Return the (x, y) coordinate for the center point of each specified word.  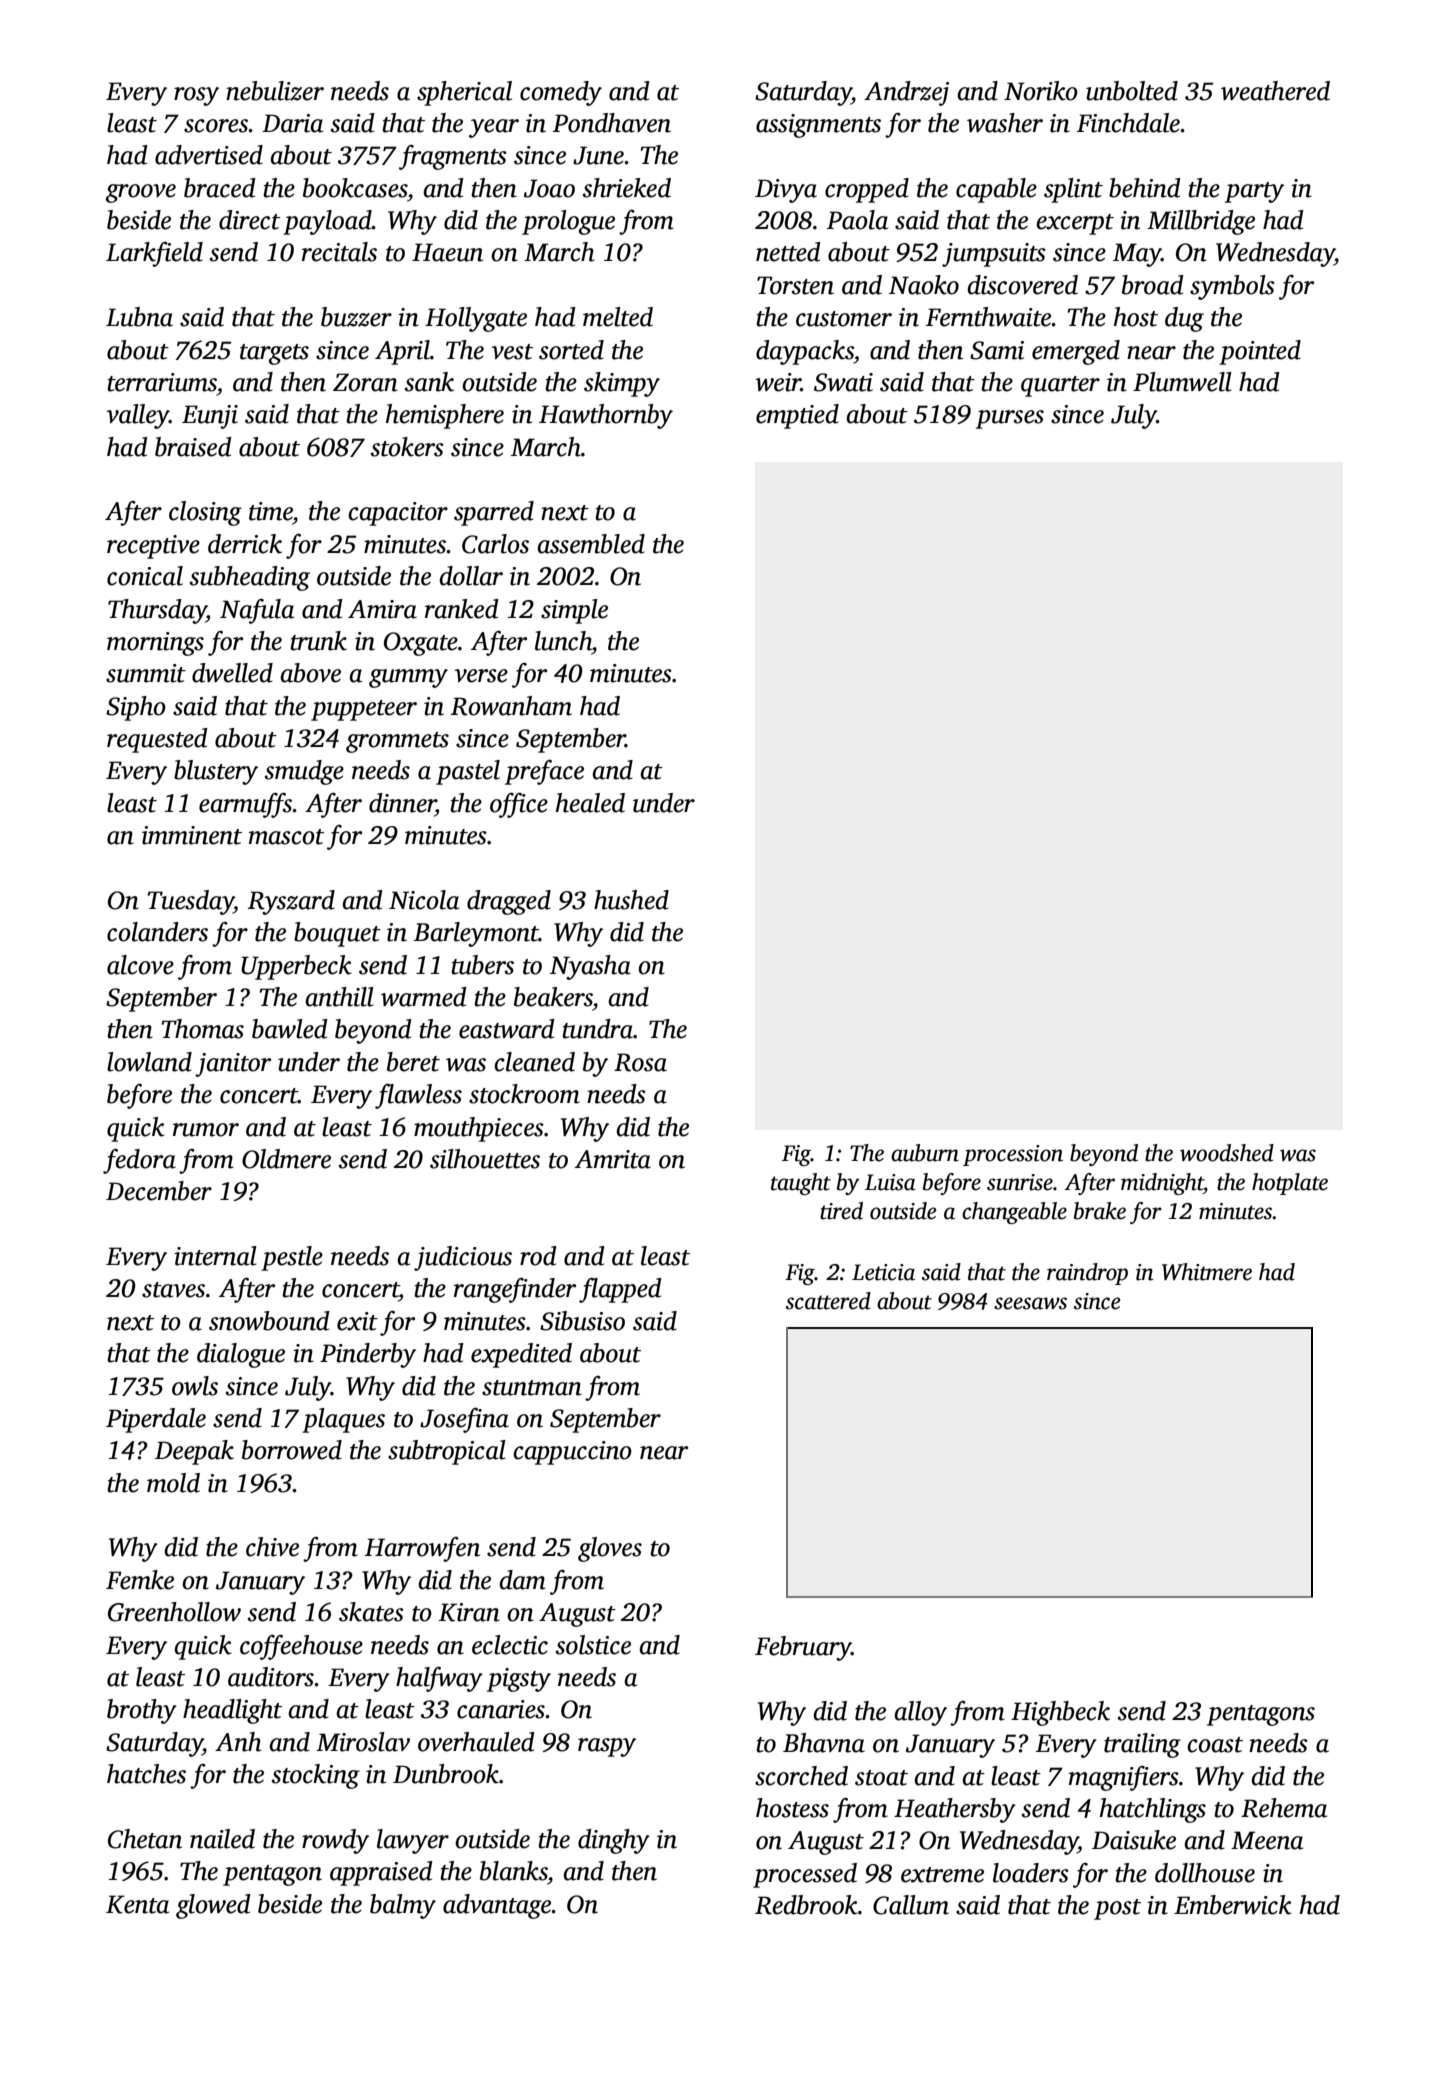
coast (1215, 1745)
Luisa (890, 1182)
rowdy (335, 1841)
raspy (607, 1747)
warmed (424, 997)
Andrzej (906, 93)
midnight (1162, 1184)
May (1137, 255)
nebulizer (275, 91)
